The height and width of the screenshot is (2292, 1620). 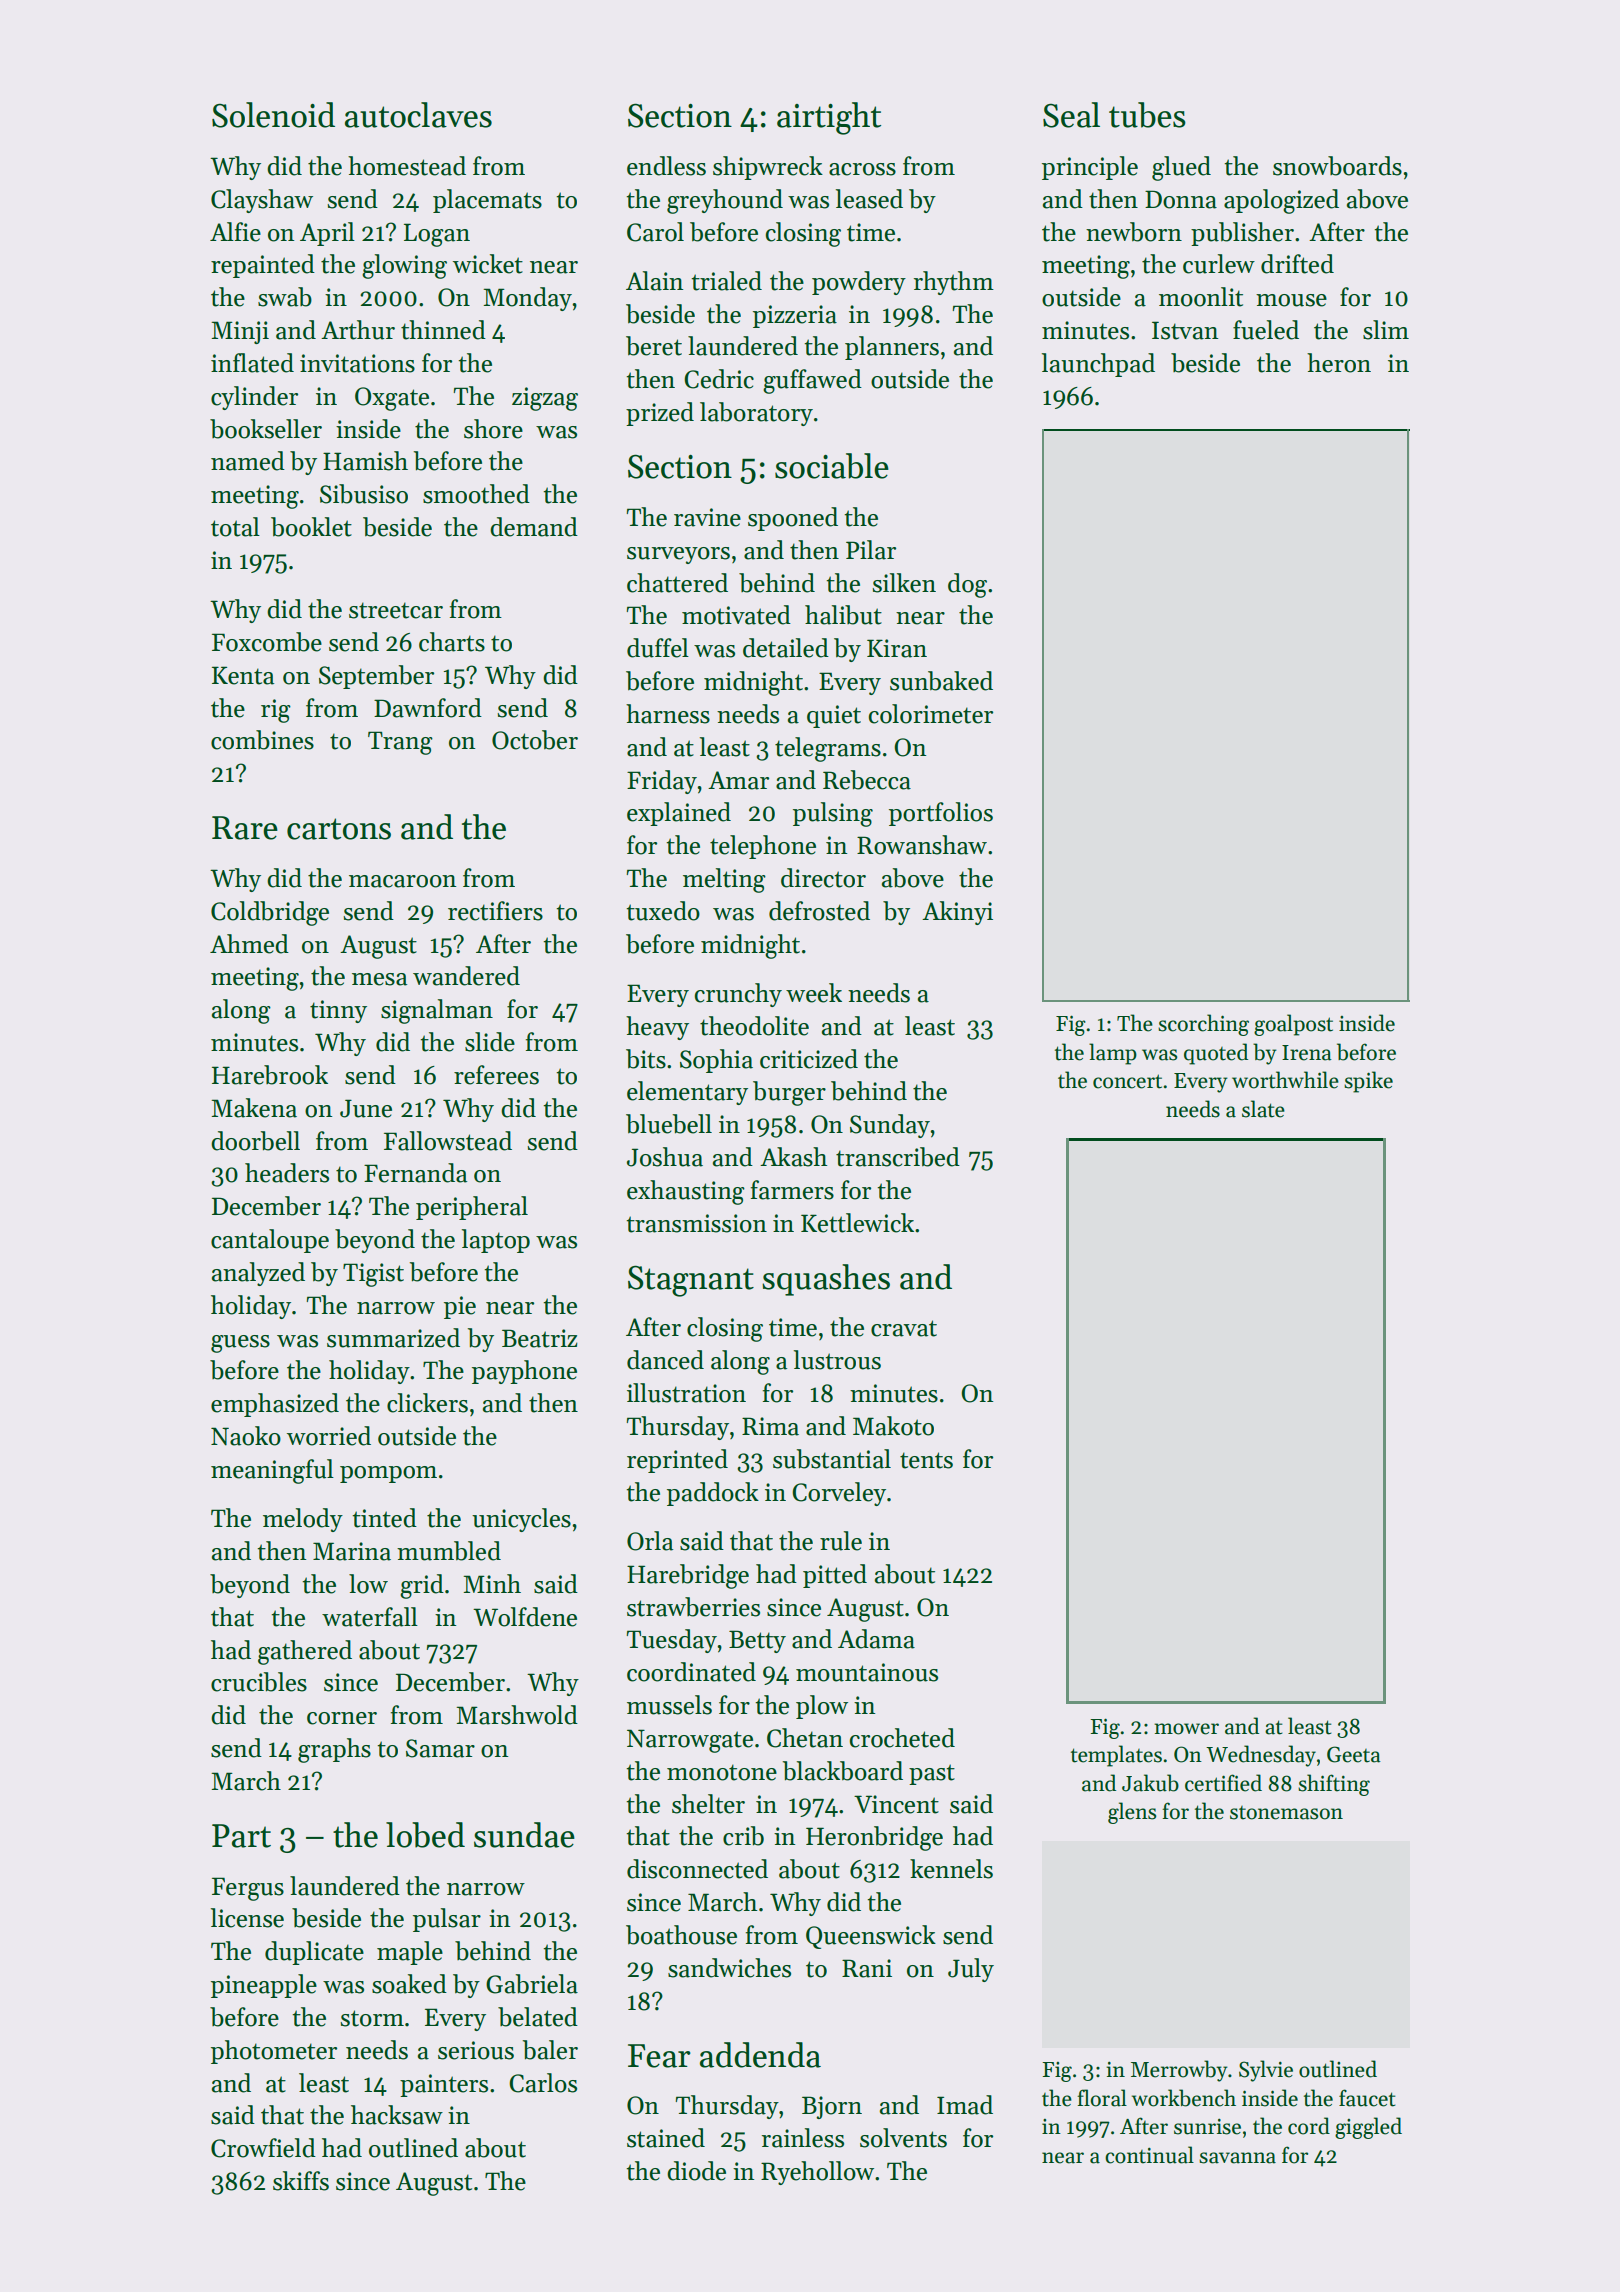 I want to click on October, so click(x=535, y=740).
